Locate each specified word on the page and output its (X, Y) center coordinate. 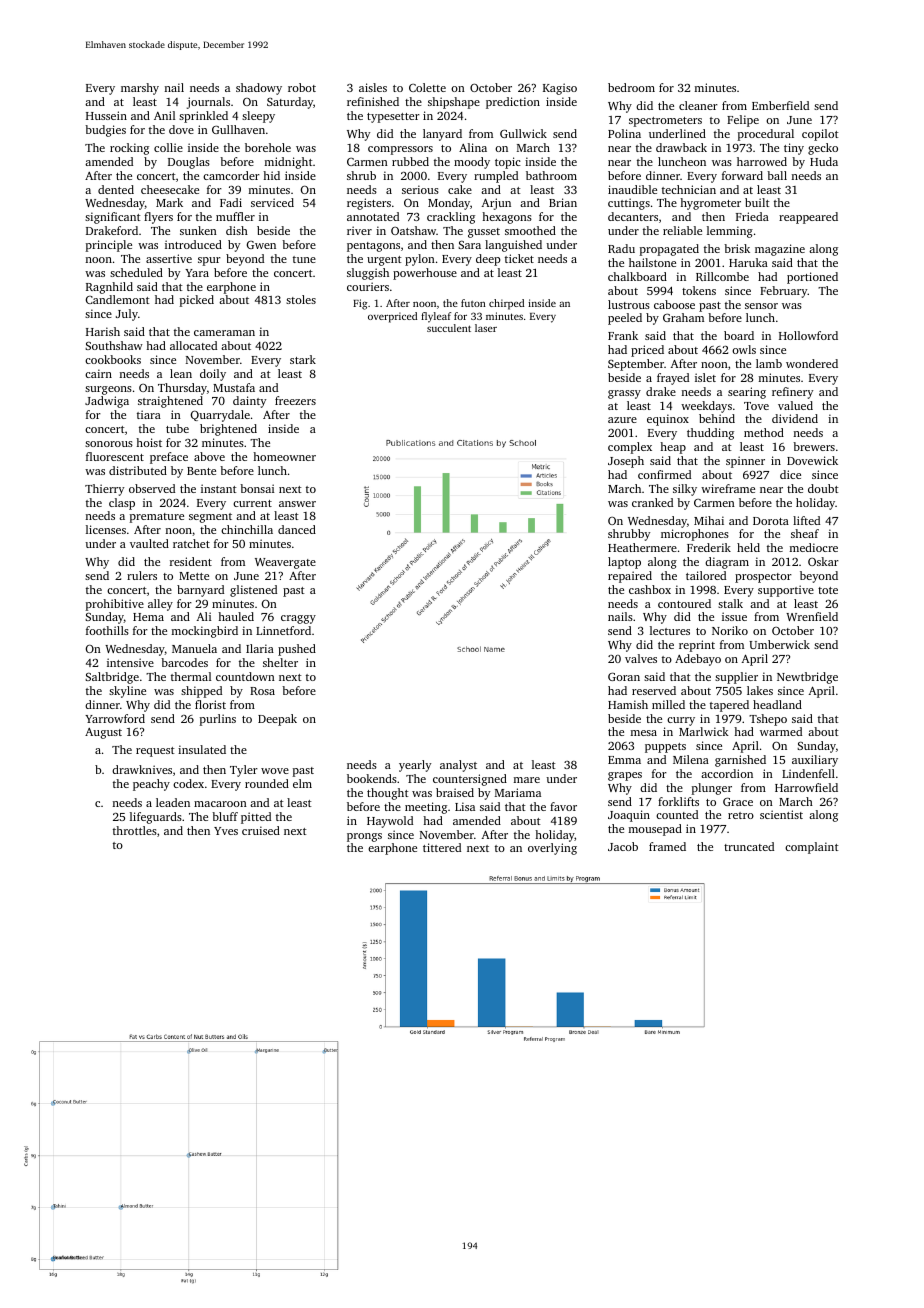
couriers (368, 286)
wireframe (728, 488)
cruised (261, 830)
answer (297, 504)
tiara (149, 414)
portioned (812, 278)
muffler (235, 216)
